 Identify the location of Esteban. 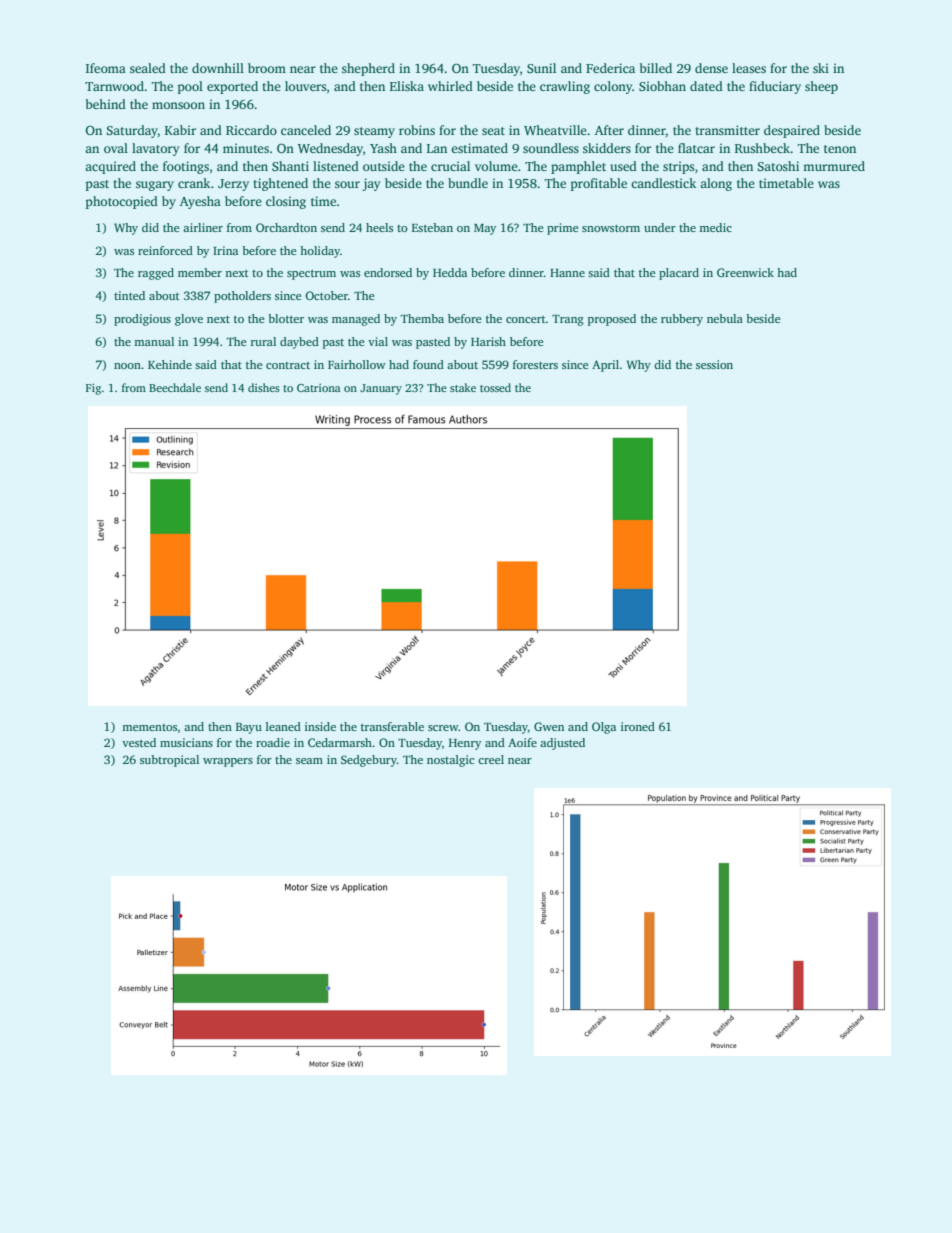
(432, 227).
